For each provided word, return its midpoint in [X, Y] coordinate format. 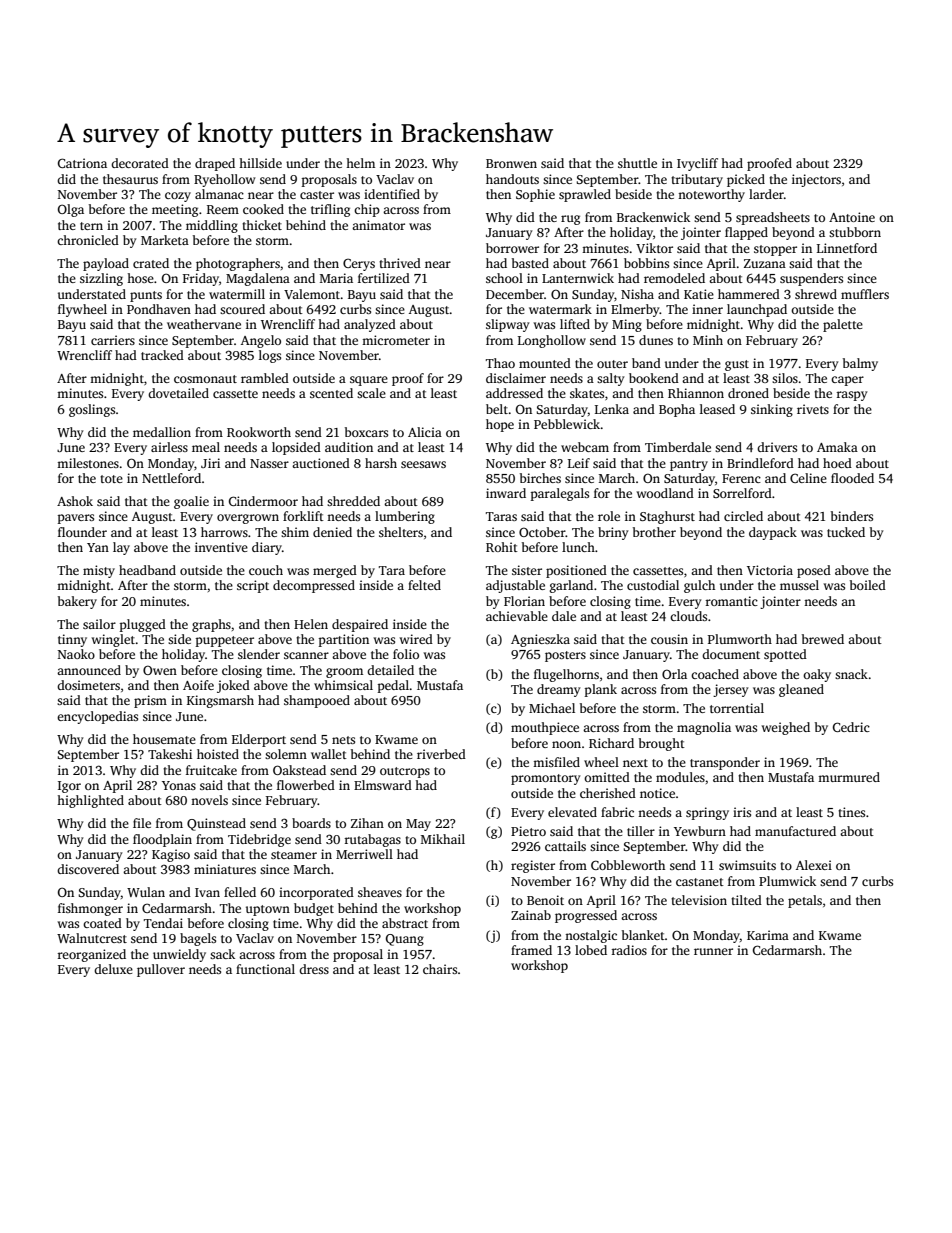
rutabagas [372, 840]
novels [209, 800]
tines [851, 812]
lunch [578, 547]
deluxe [113, 969]
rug [570, 220]
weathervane [204, 324]
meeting [175, 210]
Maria [336, 278]
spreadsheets [773, 218]
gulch [699, 586]
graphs [211, 625]
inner [707, 309]
